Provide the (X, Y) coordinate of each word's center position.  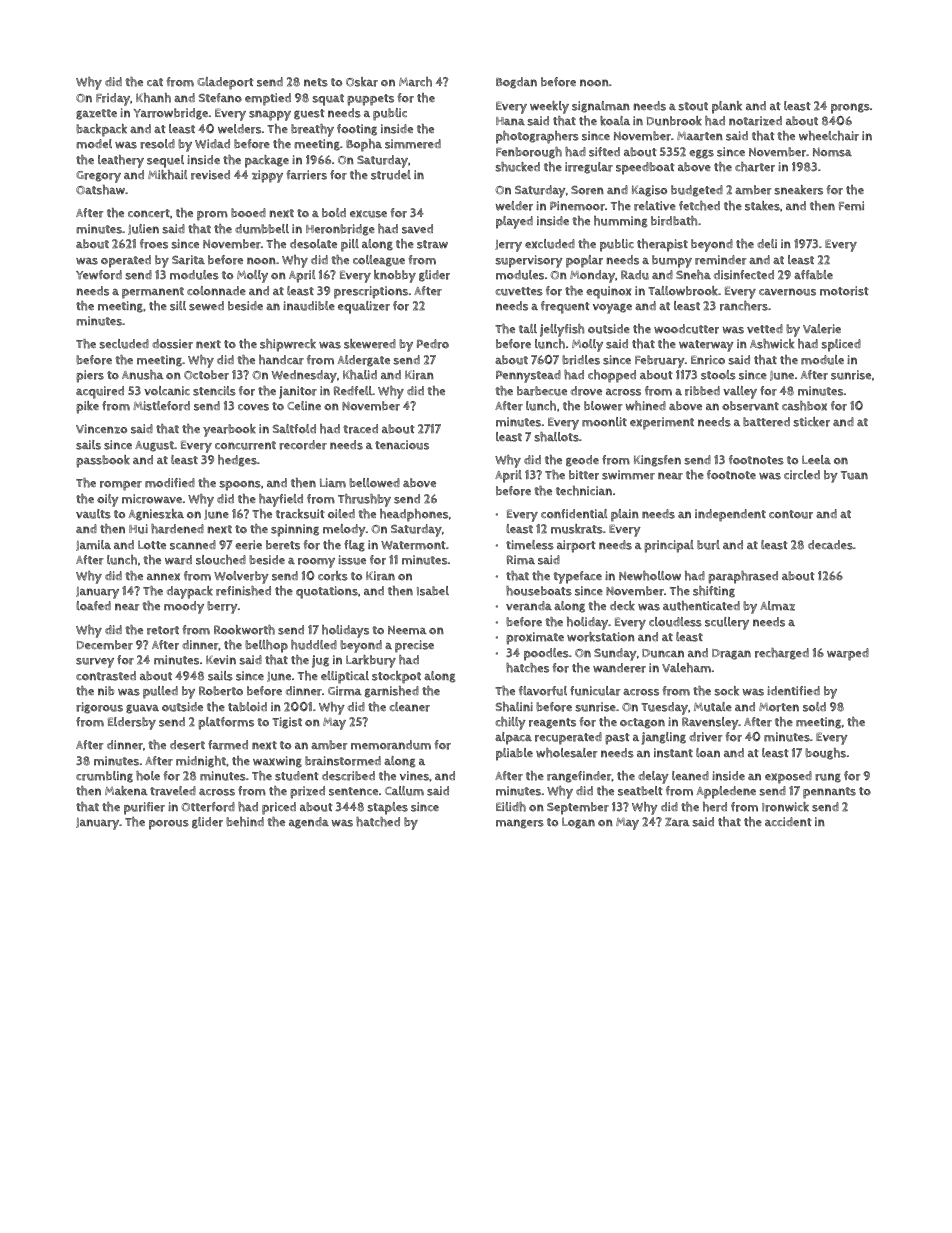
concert (149, 213)
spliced (841, 345)
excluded (550, 244)
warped (848, 654)
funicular (595, 691)
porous (169, 825)
